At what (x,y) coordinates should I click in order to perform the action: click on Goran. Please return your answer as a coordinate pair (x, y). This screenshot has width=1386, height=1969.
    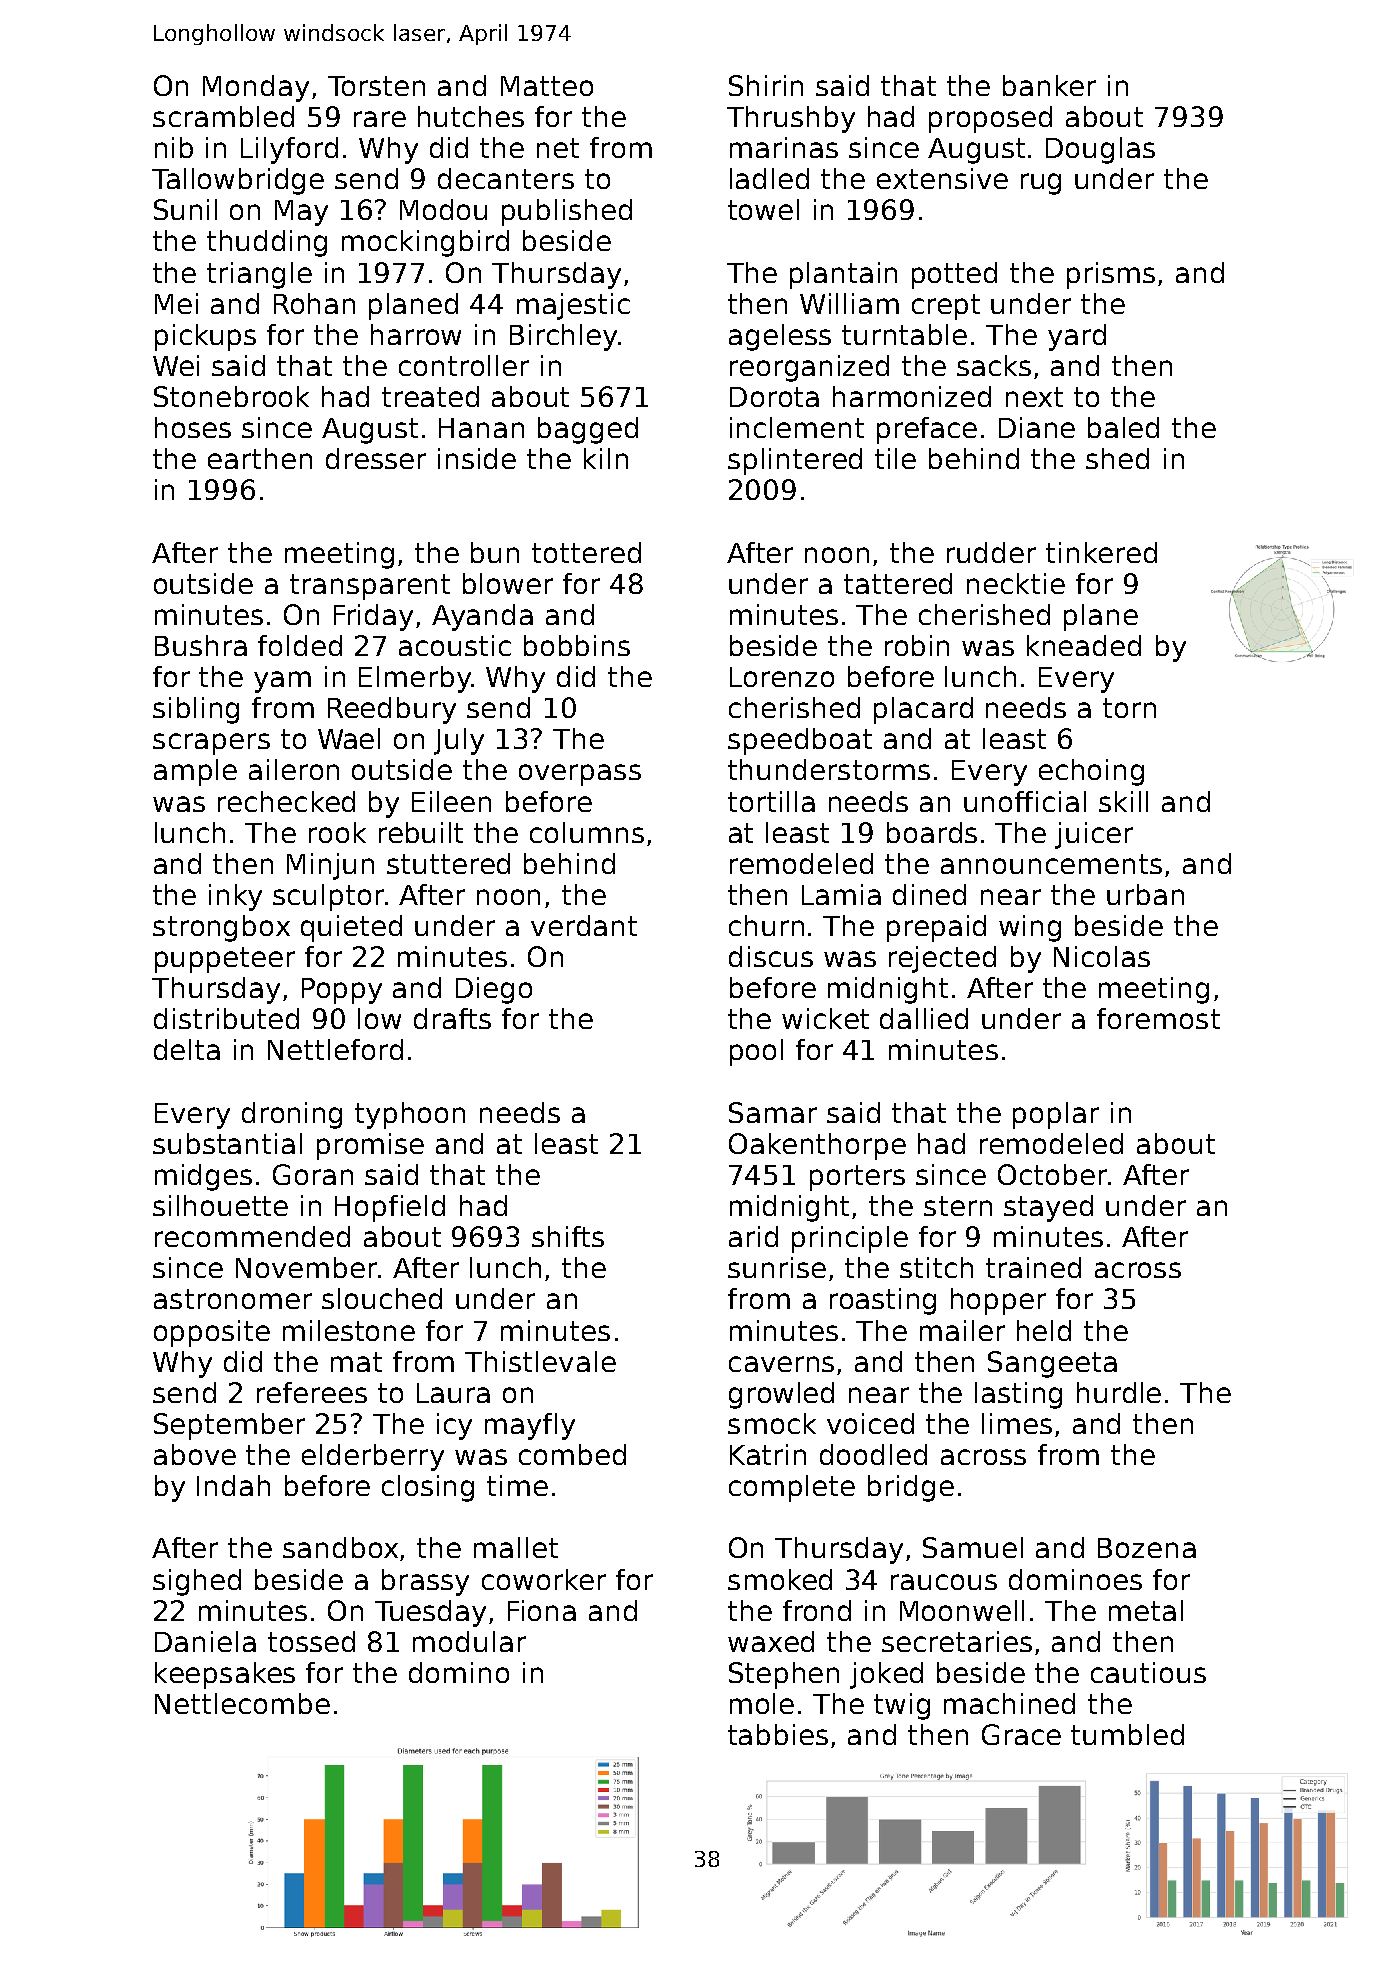
    Looking at the image, I should click on (313, 1174).
